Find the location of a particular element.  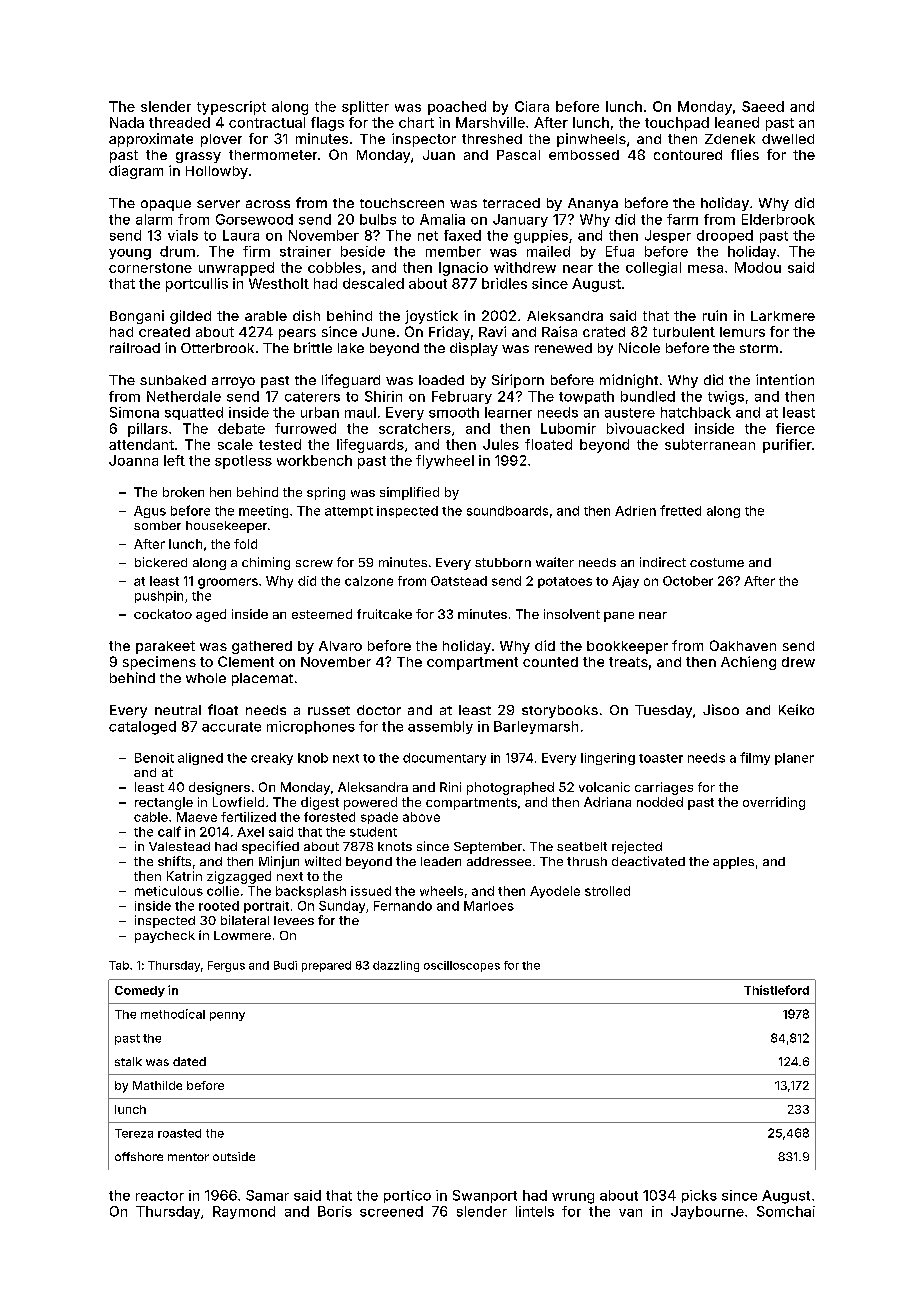

stubborn is located at coordinates (503, 562).
